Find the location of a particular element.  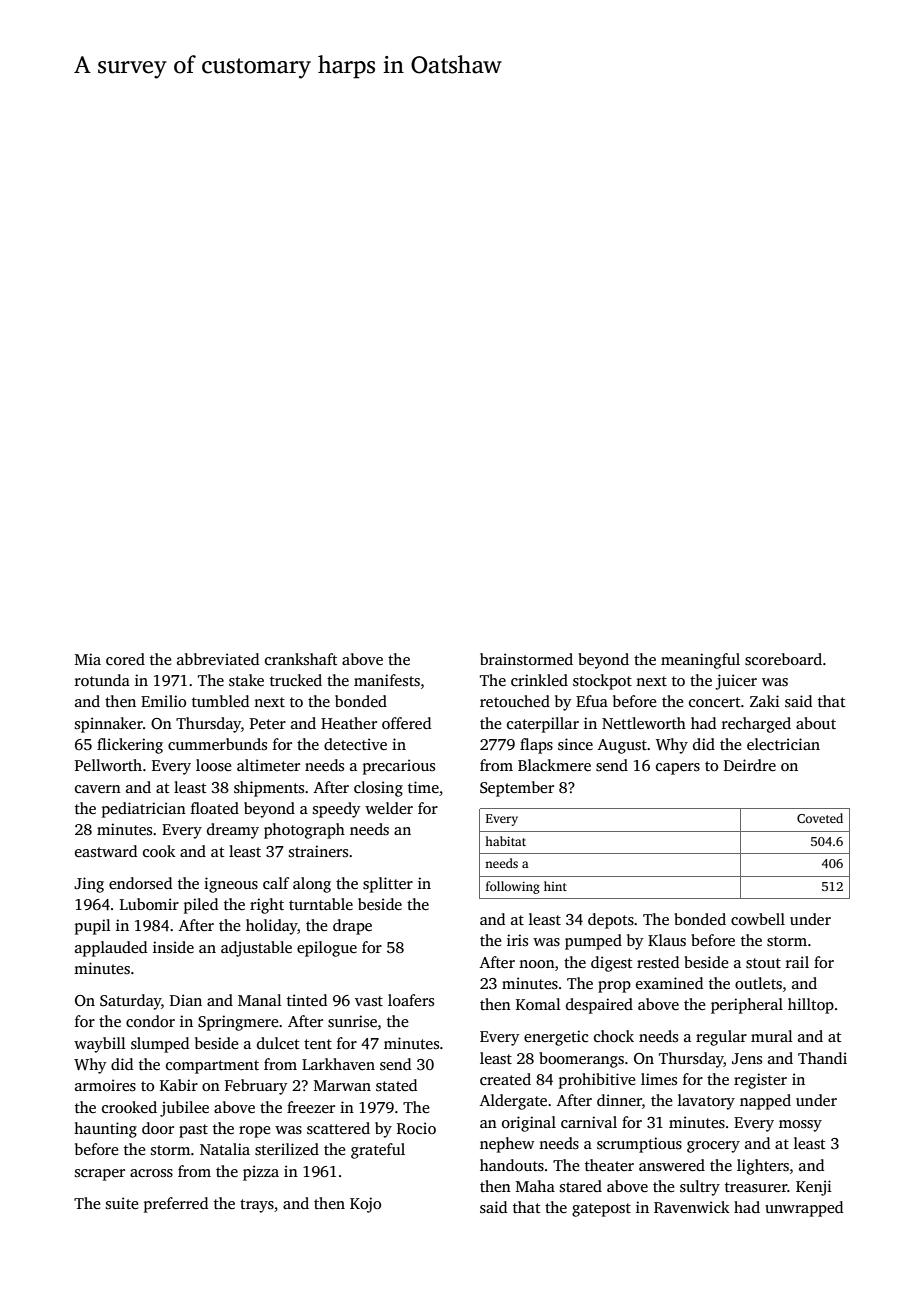

February is located at coordinates (256, 1087).
